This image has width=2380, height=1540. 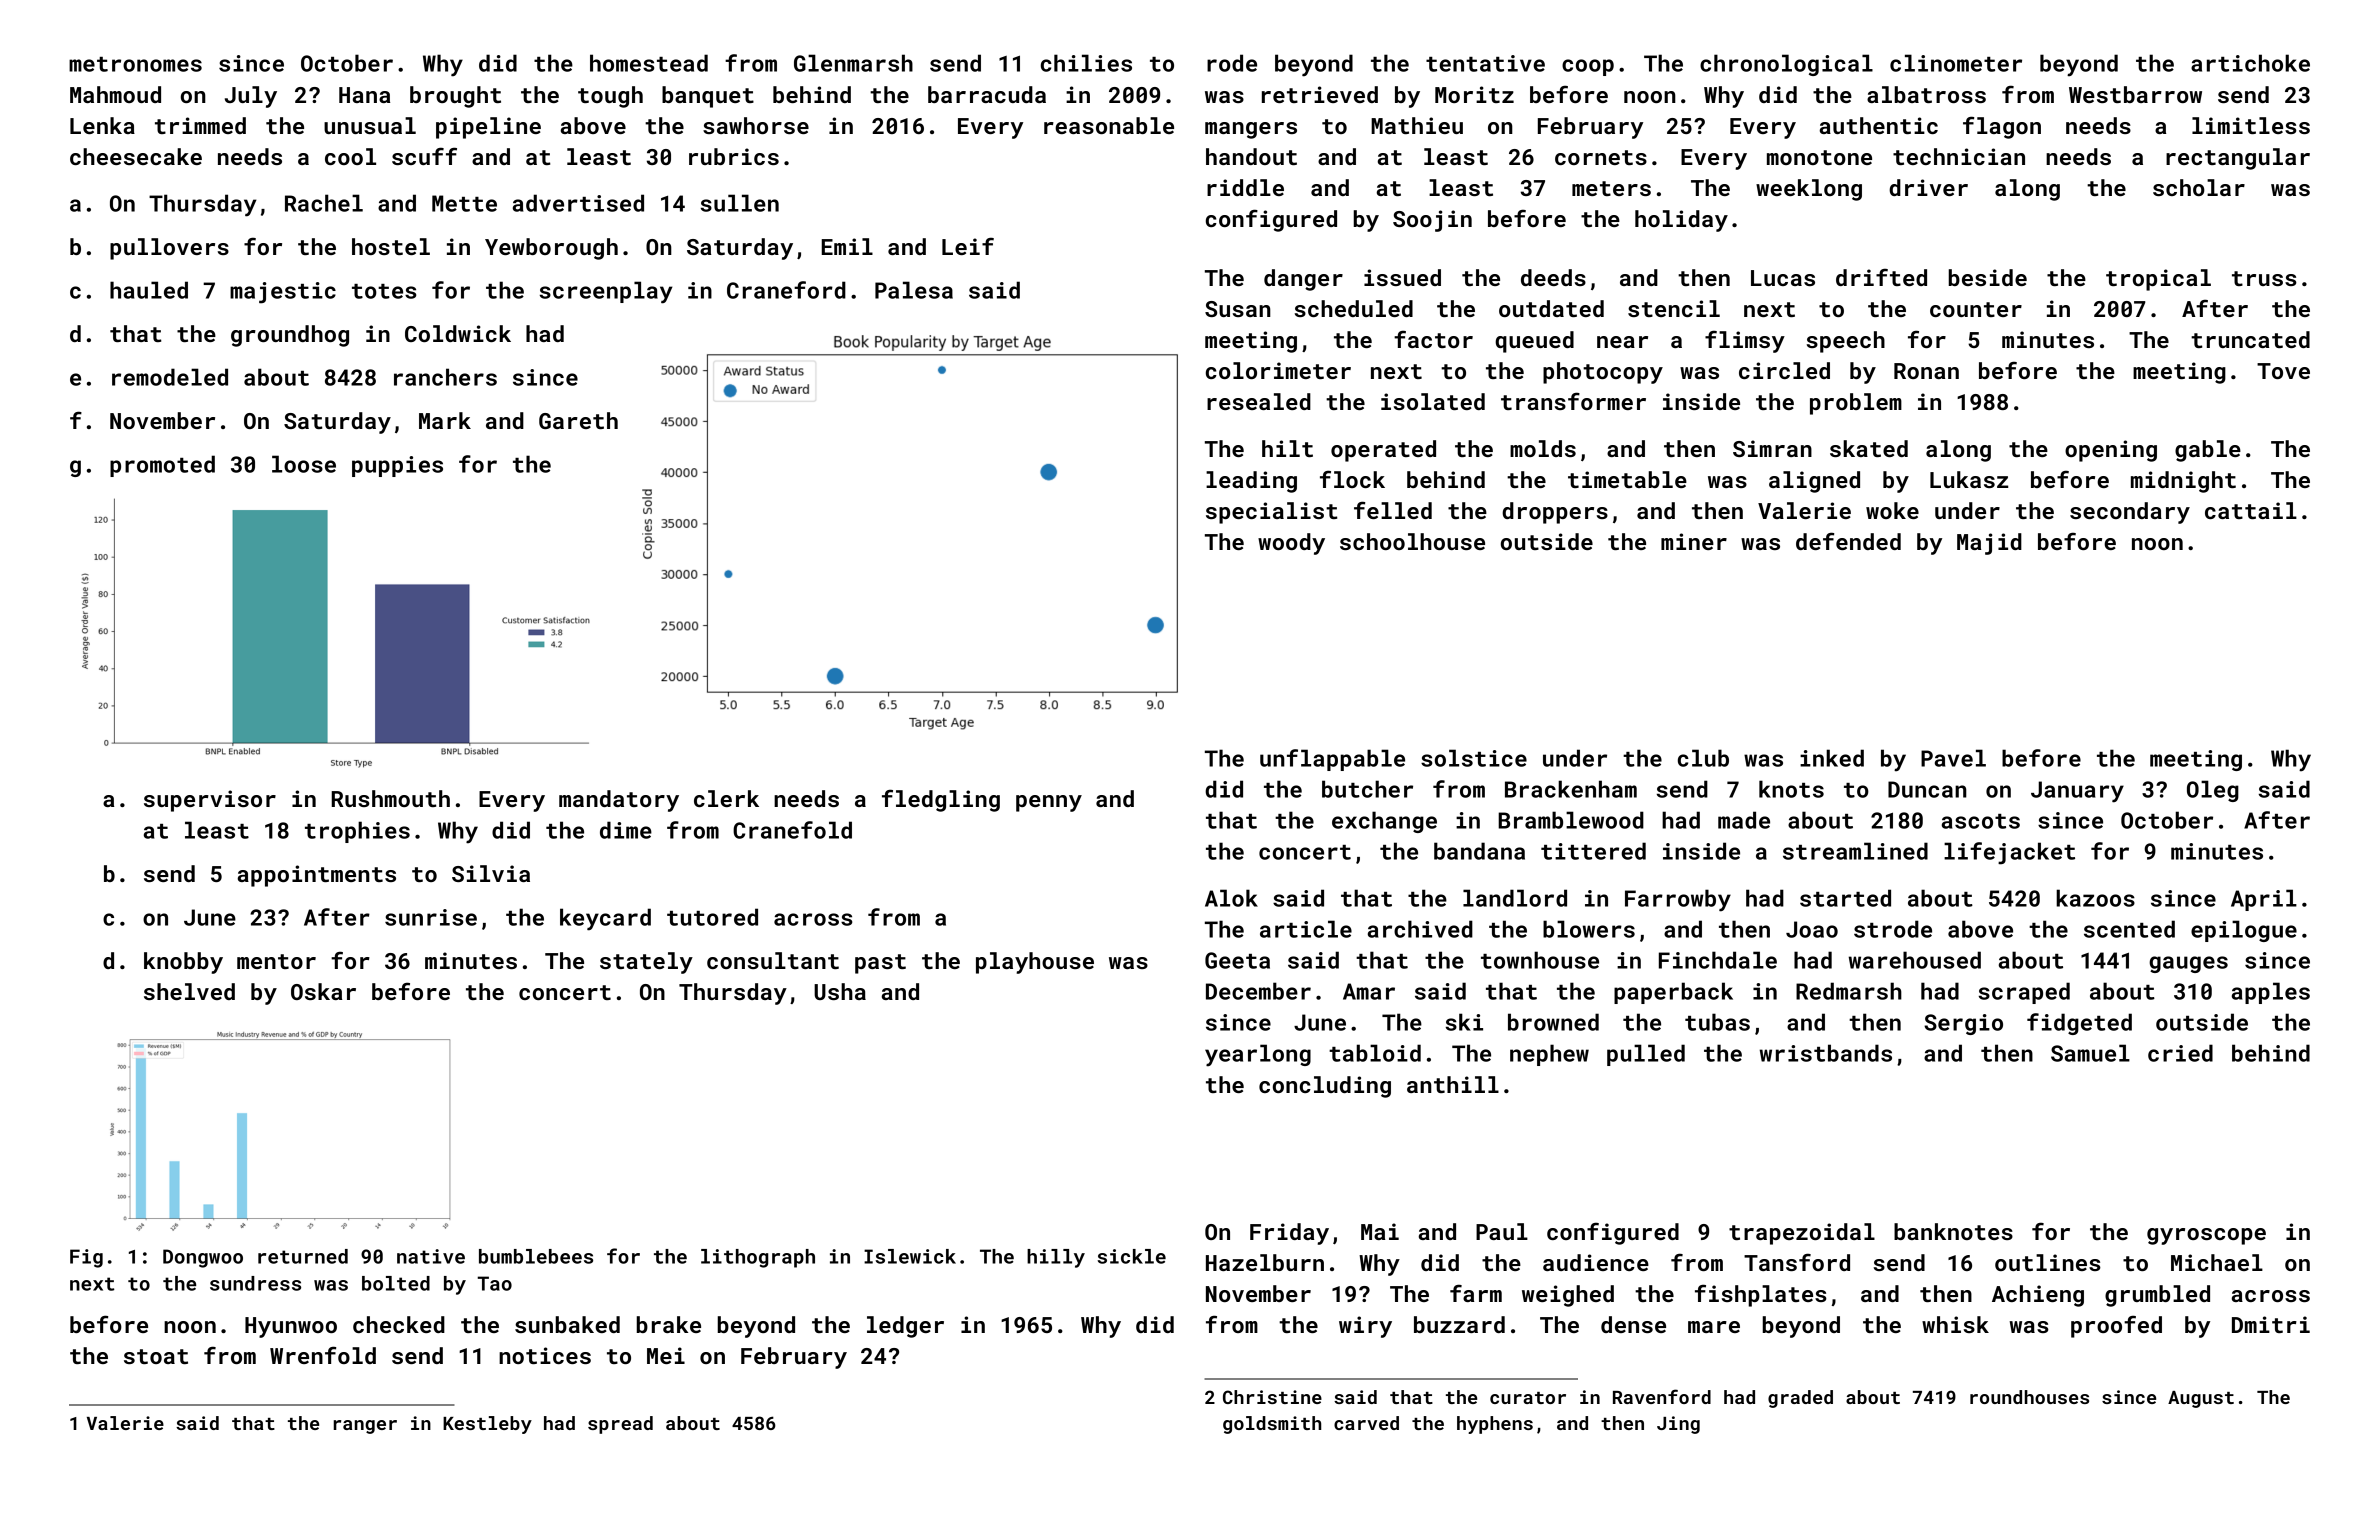 I want to click on defended, so click(x=1848, y=541).
